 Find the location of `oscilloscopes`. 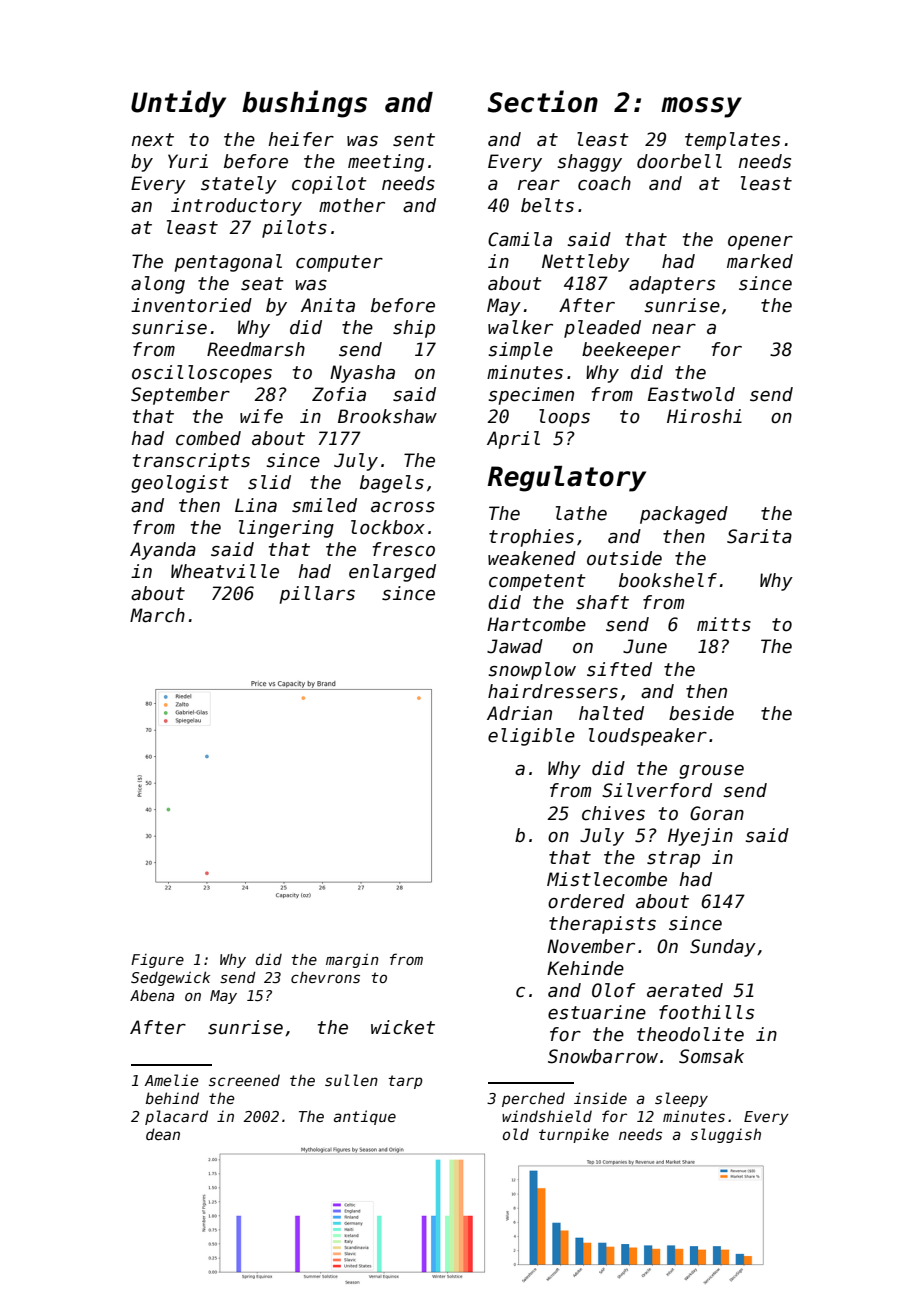

oscilloscopes is located at coordinates (202, 374).
